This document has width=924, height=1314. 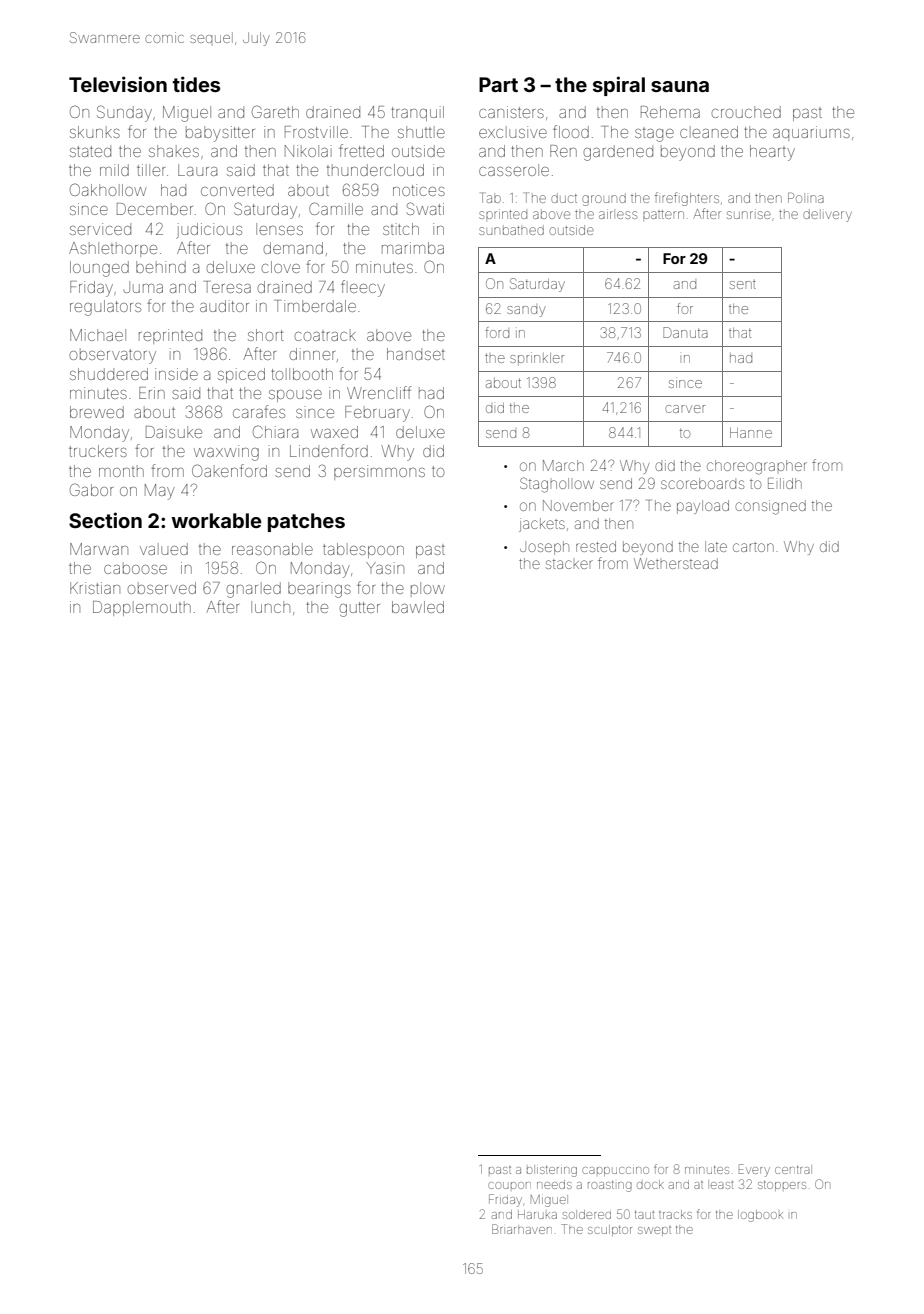 What do you see at coordinates (685, 409) in the document?
I see `carver` at bounding box center [685, 409].
